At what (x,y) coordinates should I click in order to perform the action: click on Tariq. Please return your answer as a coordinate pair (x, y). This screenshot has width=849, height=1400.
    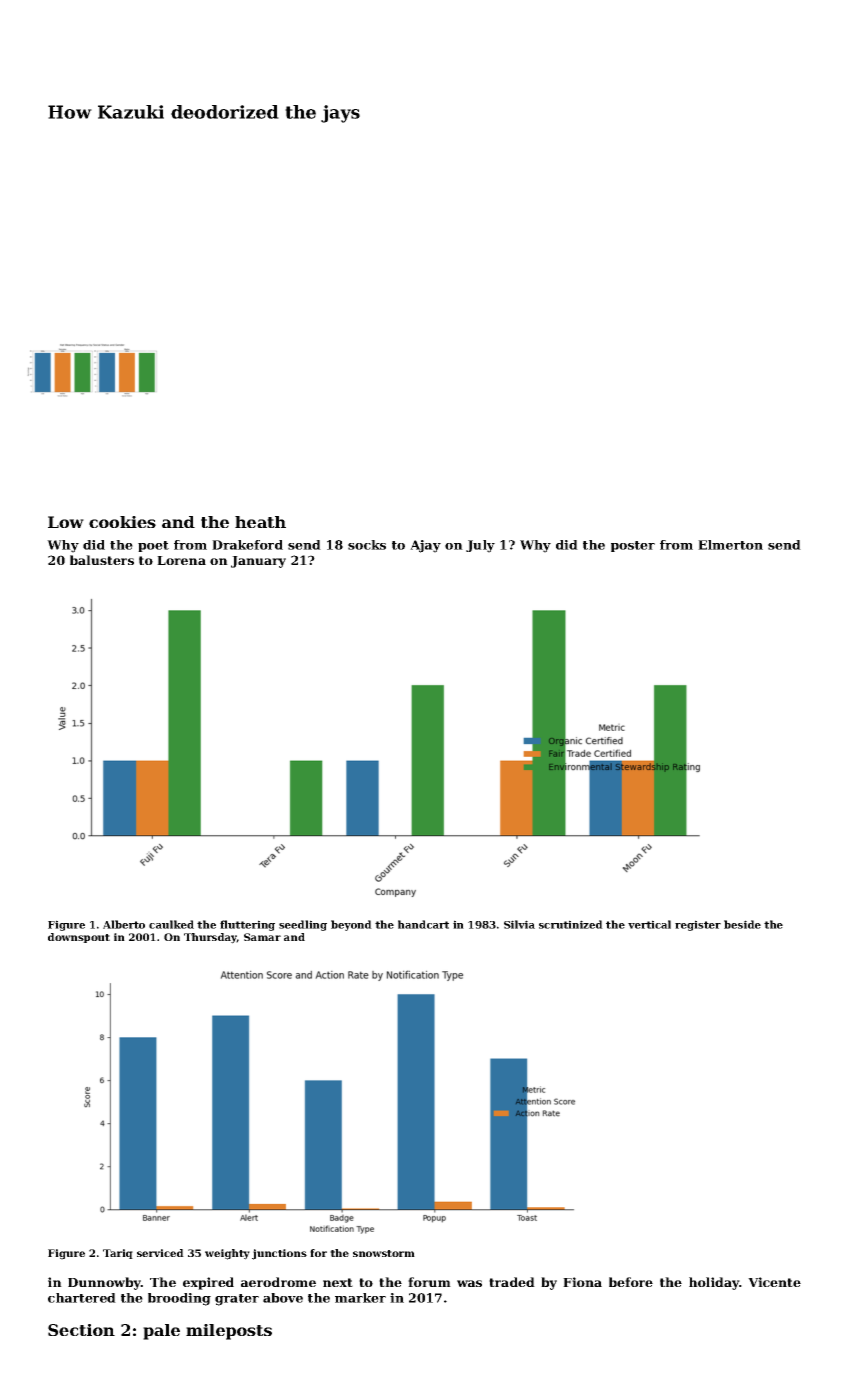
    Looking at the image, I should click on (118, 1254).
